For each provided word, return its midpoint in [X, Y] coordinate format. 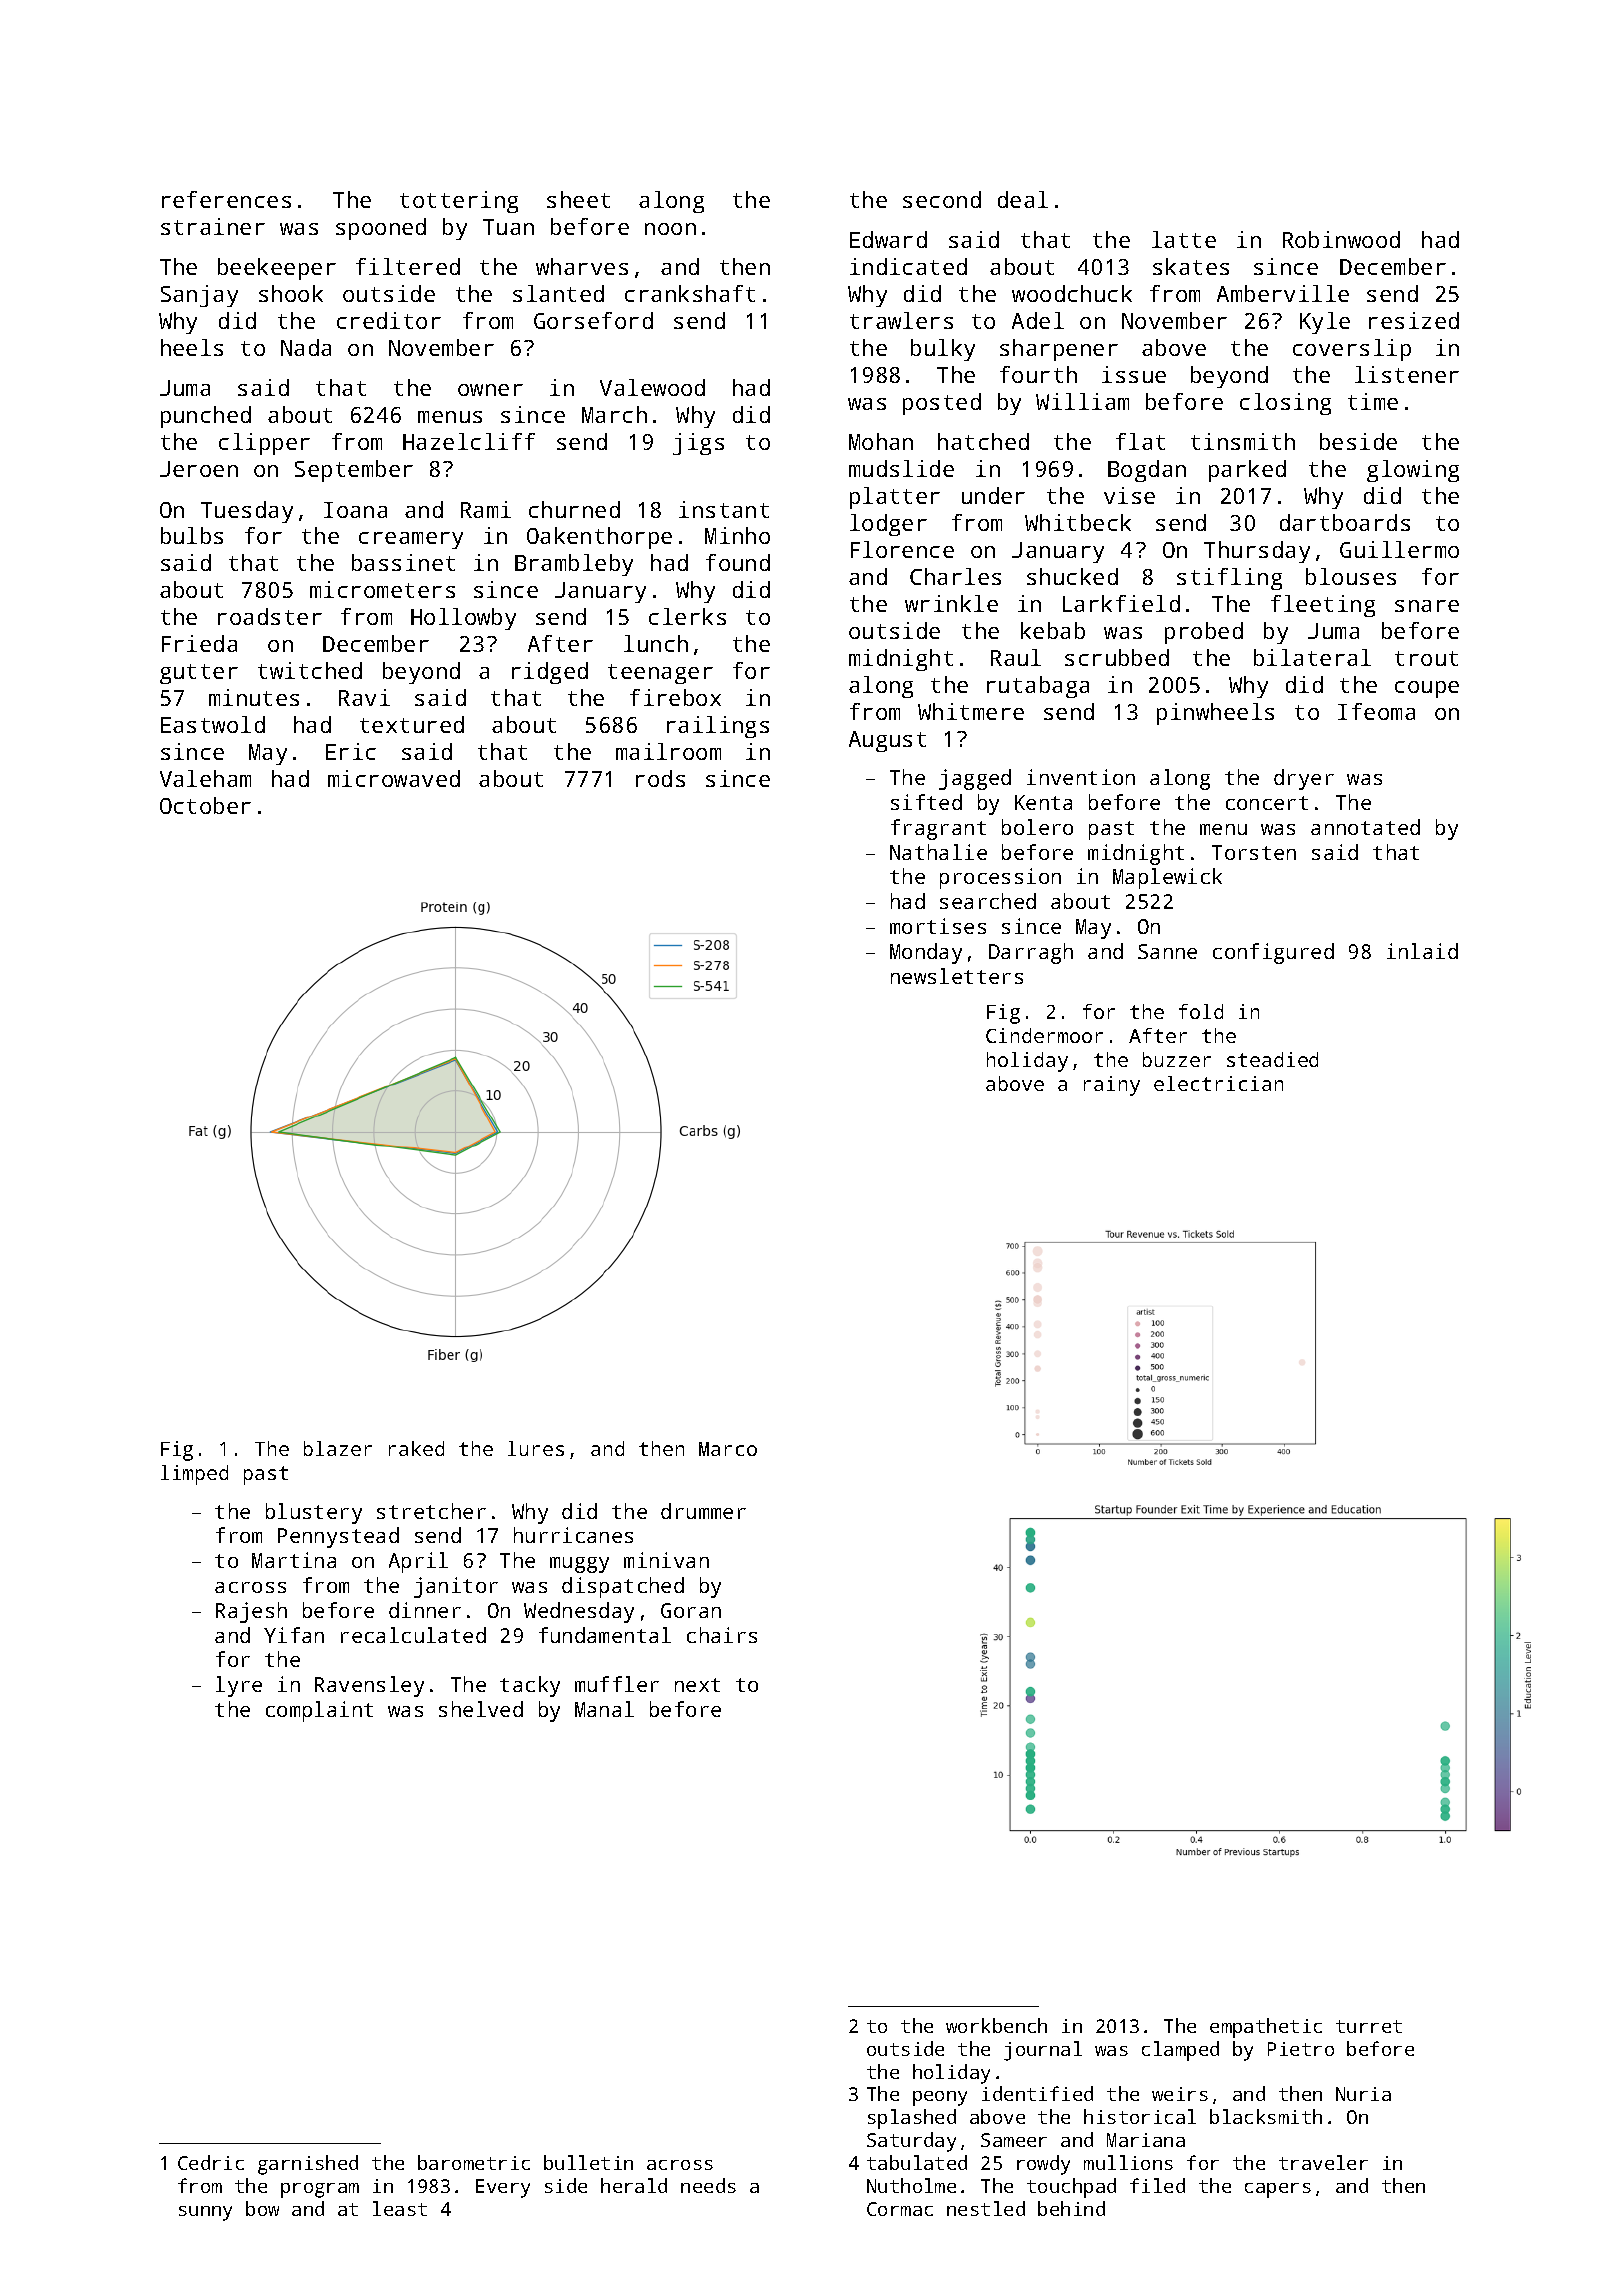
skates [1191, 266]
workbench [996, 2025]
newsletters [957, 976]
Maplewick [1167, 878]
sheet [578, 199]
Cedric [211, 2162]
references [226, 199]
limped [194, 1475]
